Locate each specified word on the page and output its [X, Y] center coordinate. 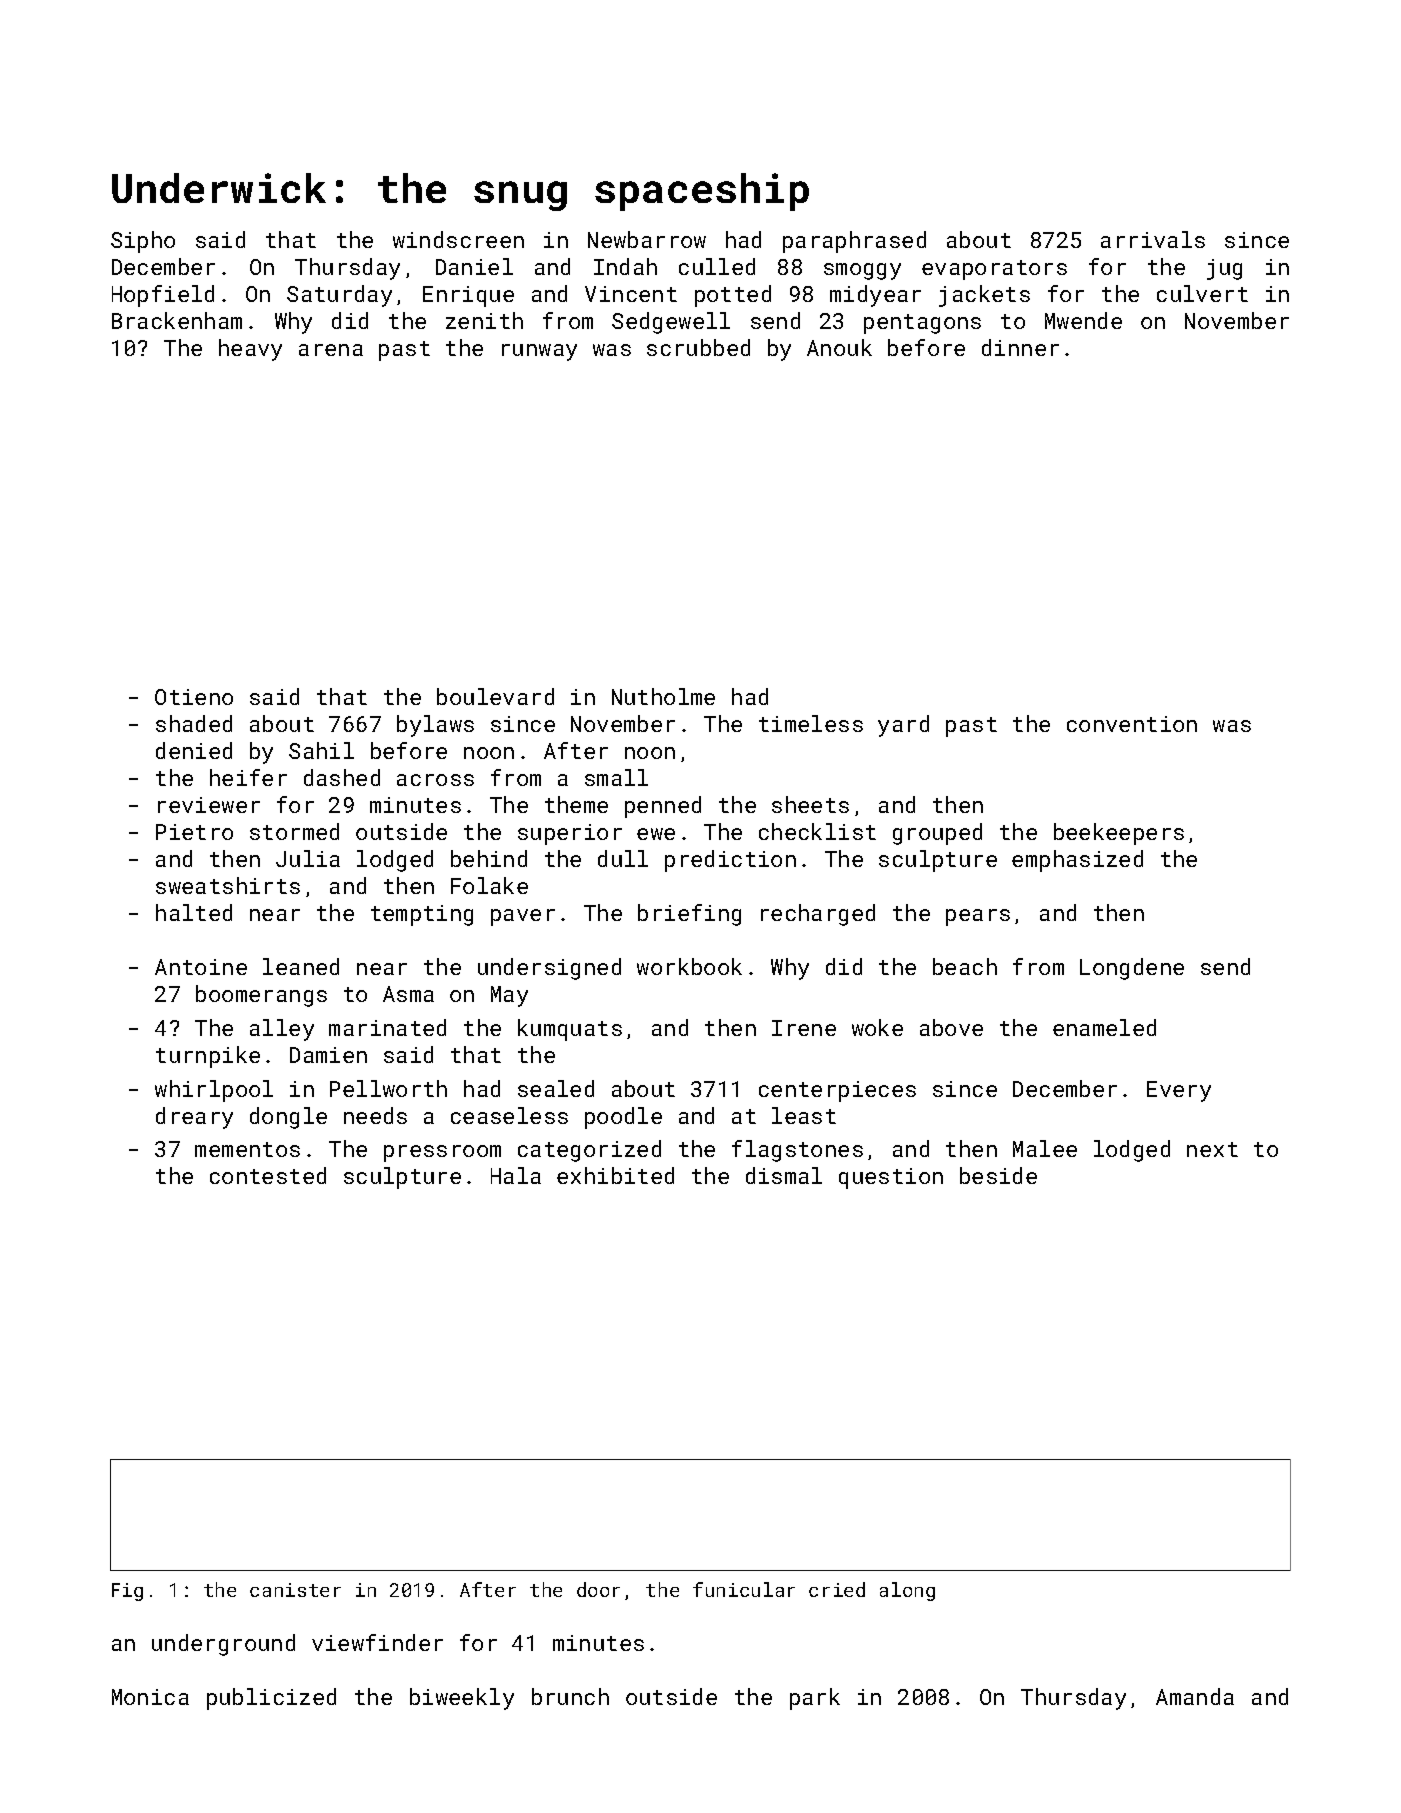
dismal [784, 1175]
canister [295, 1590]
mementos [247, 1149]
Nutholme [663, 696]
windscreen [458, 239]
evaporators [994, 270]
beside [998, 1175]
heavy [250, 350]
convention [1132, 724]
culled [717, 266]
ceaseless [509, 1115]
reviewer [209, 805]
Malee [1045, 1148]
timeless [811, 723]
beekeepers [1119, 834]
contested [268, 1175]
